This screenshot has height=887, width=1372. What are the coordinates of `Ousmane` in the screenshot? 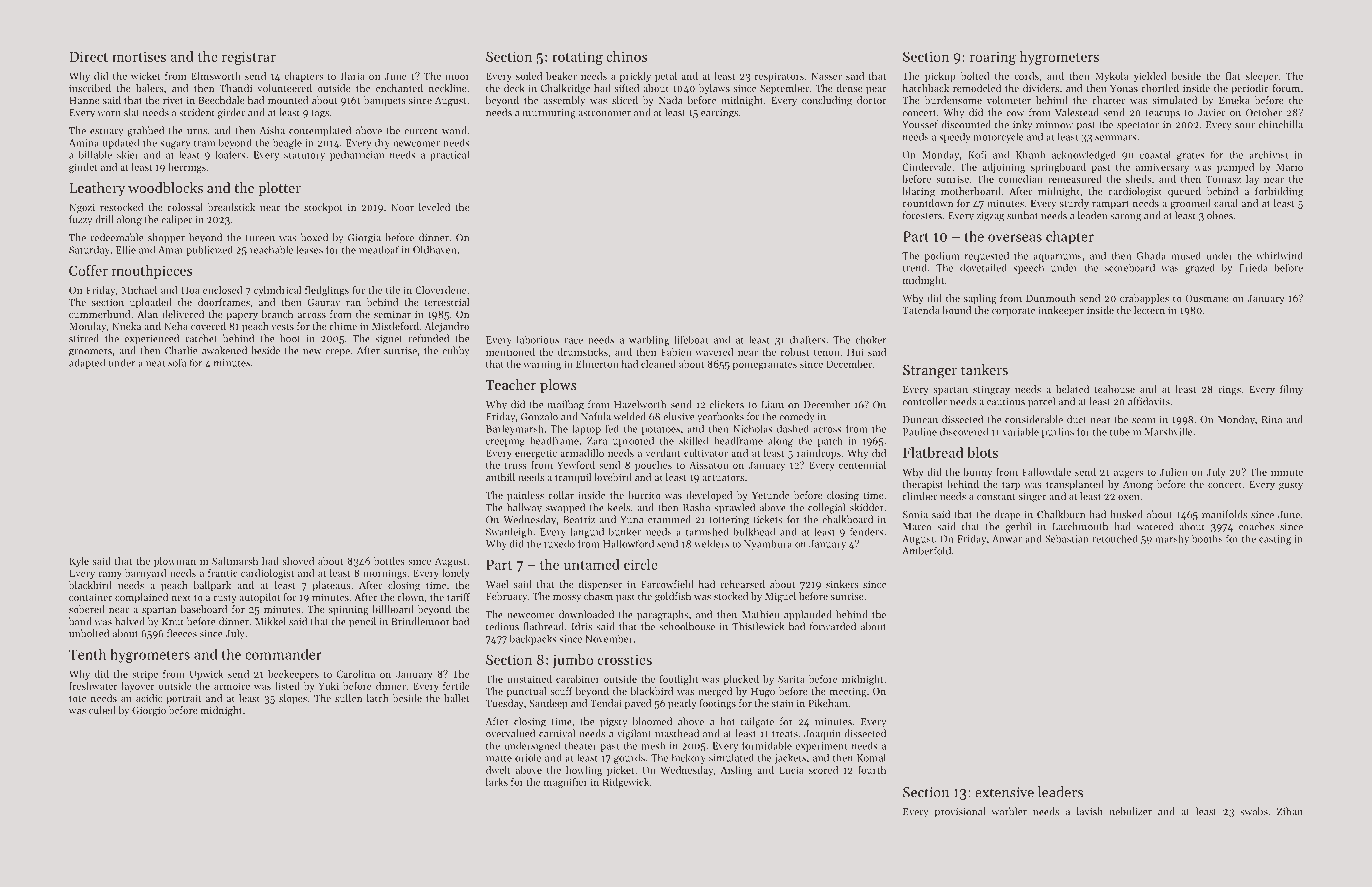 It's located at (1207, 298).
